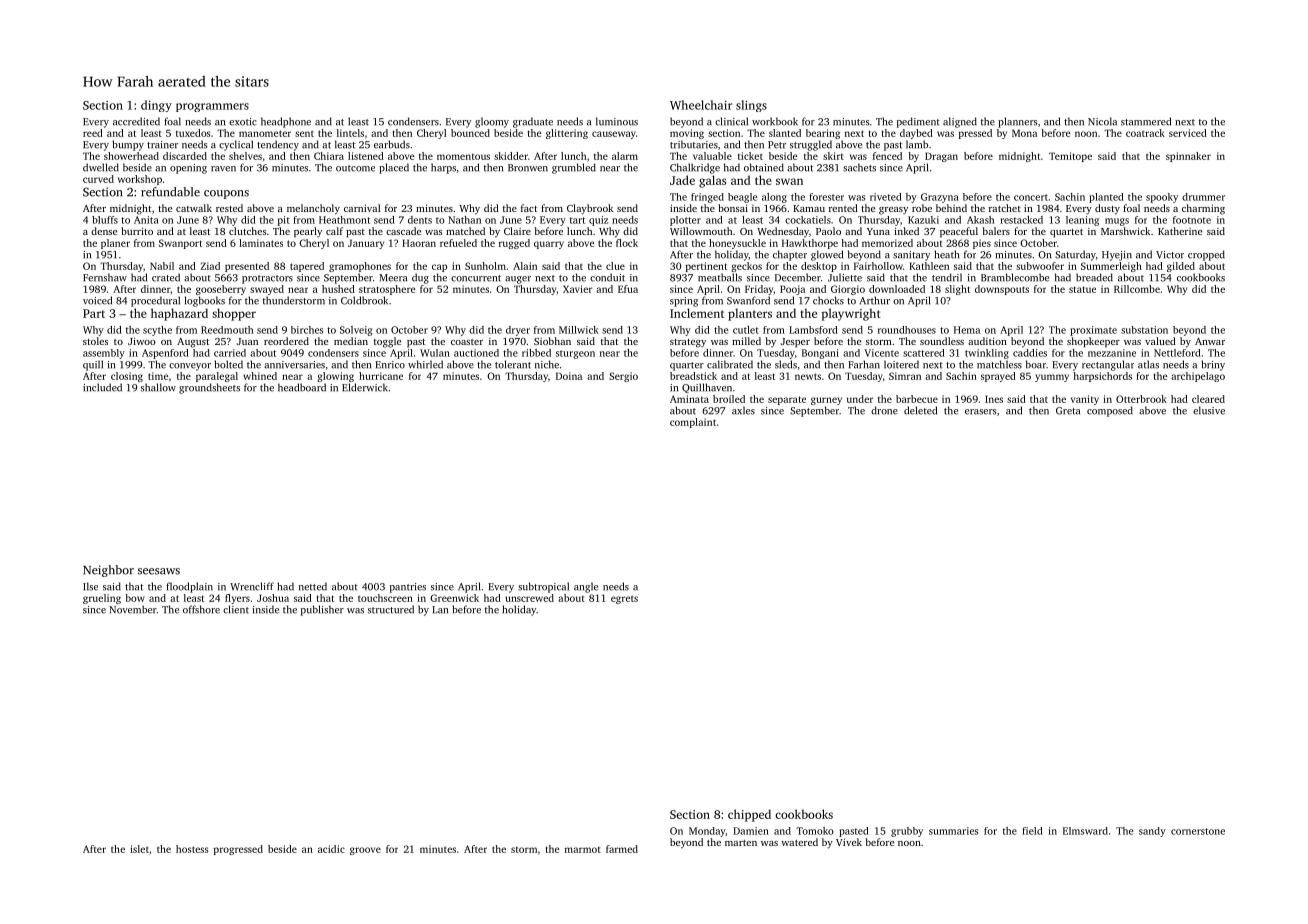 The image size is (1308, 924). I want to click on vanity, so click(1085, 400).
